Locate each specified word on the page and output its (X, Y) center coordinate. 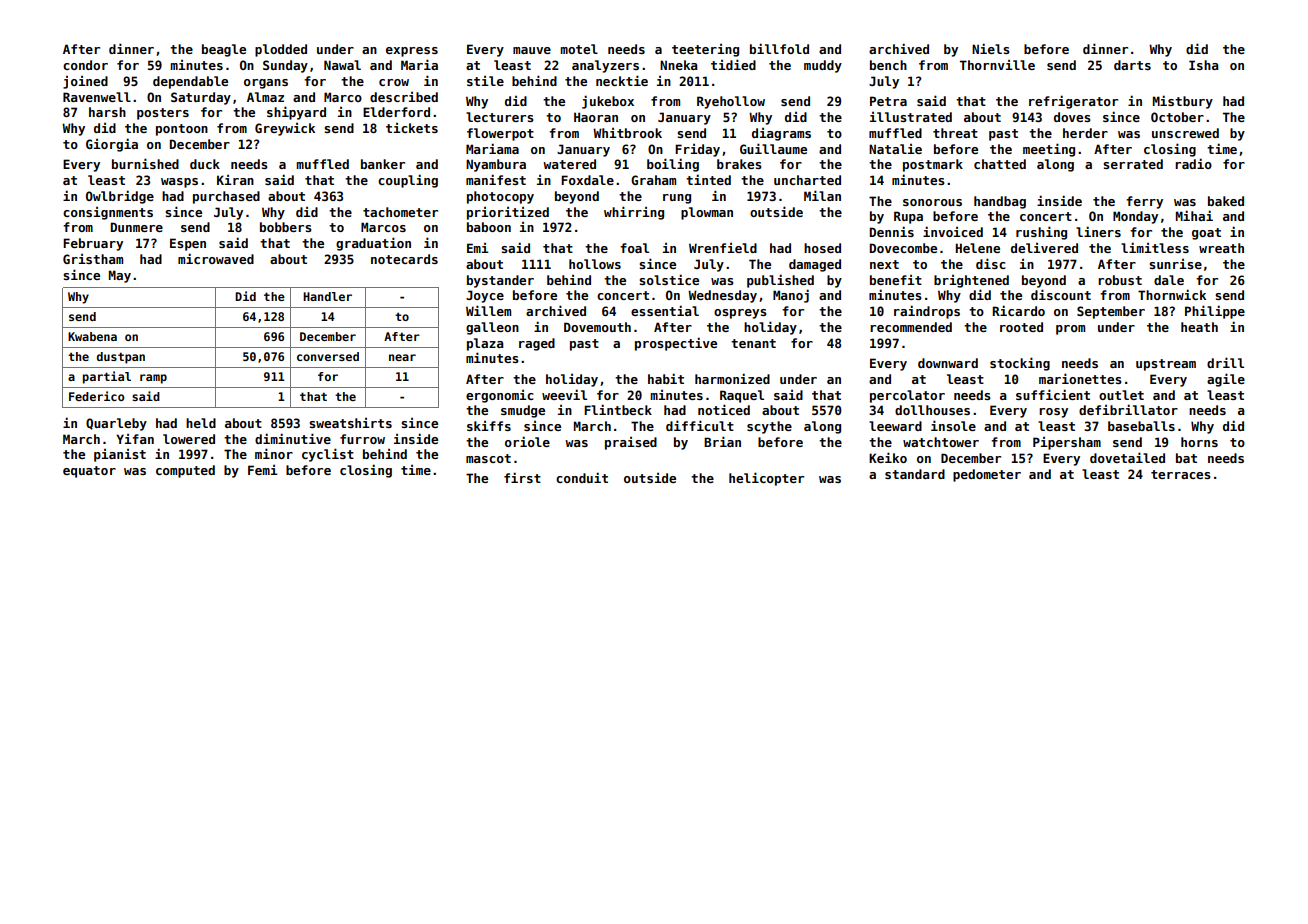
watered (569, 164)
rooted (1021, 327)
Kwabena (92, 336)
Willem (488, 310)
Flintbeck (618, 409)
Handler (327, 296)
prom (1070, 330)
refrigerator (1073, 102)
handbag (1000, 202)
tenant (753, 343)
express (412, 52)
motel (579, 49)
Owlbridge (120, 197)
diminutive (293, 438)
